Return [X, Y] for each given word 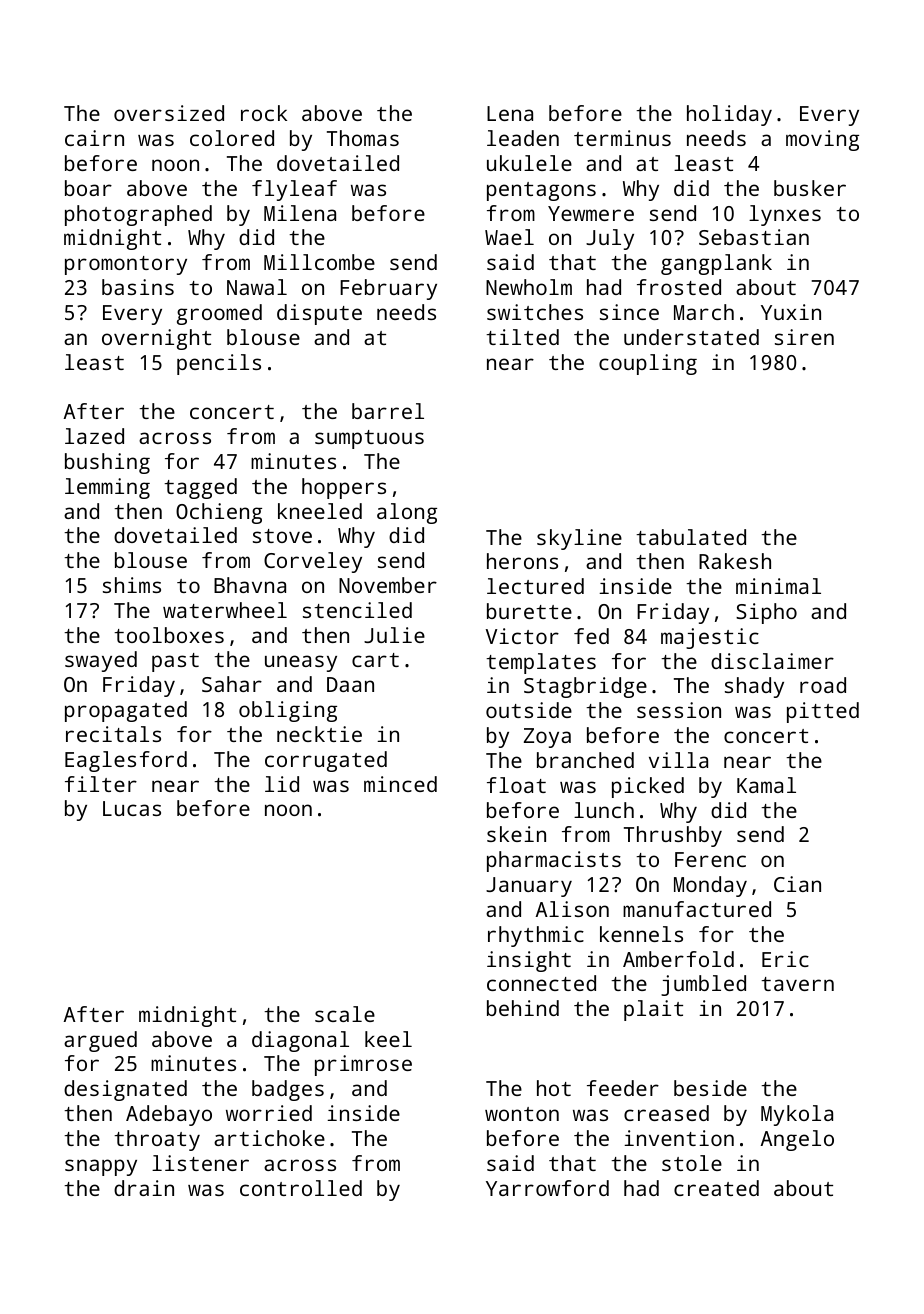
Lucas [132, 808]
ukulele [529, 163]
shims [132, 585]
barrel [388, 411]
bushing [107, 463]
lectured [535, 586]
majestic [710, 638]
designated [125, 1090]
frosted [679, 287]
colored [232, 138]
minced [400, 784]
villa [678, 760]
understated [691, 337]
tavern [797, 984]
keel [388, 1039]
